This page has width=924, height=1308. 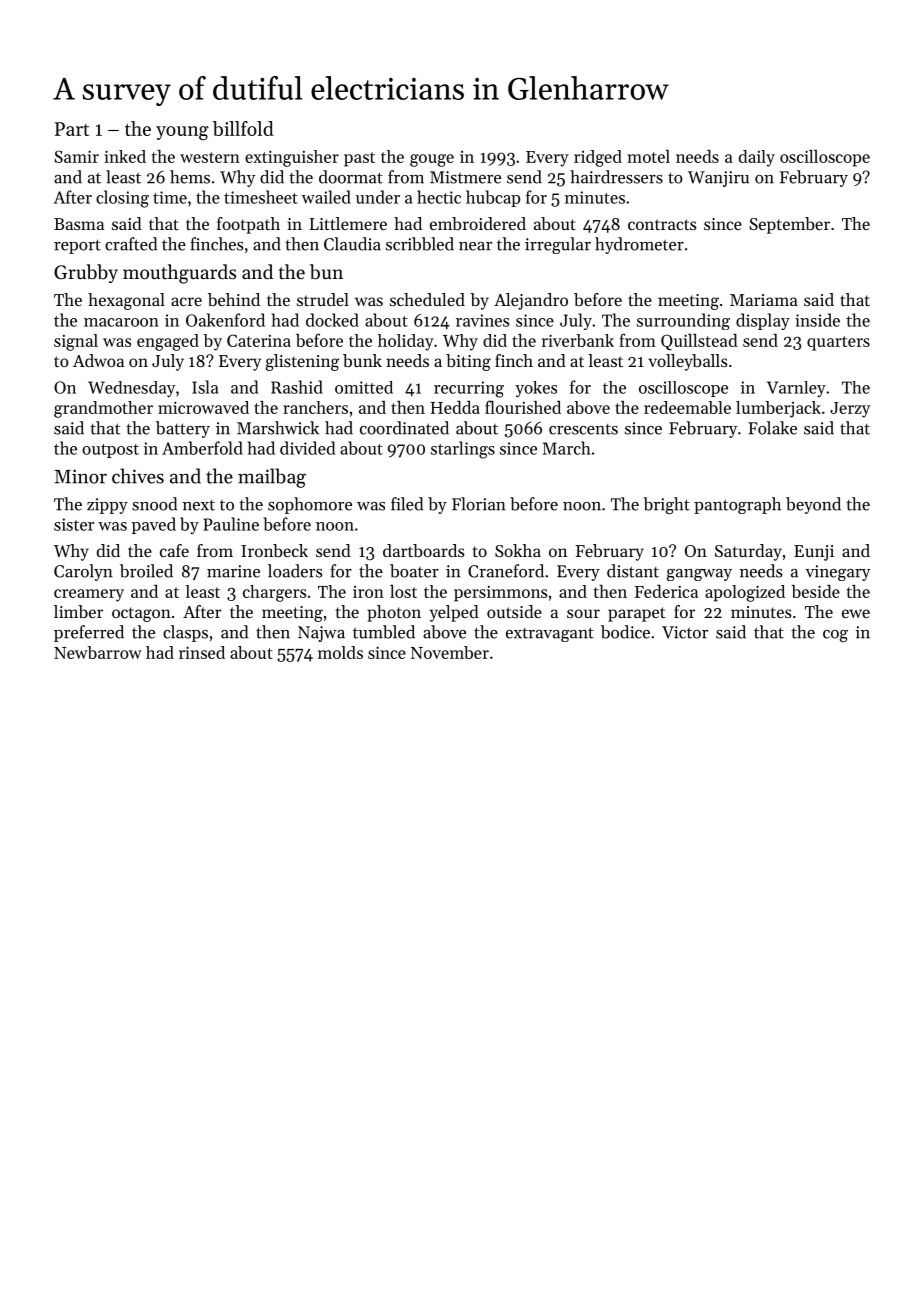 I want to click on inside, so click(x=817, y=320).
